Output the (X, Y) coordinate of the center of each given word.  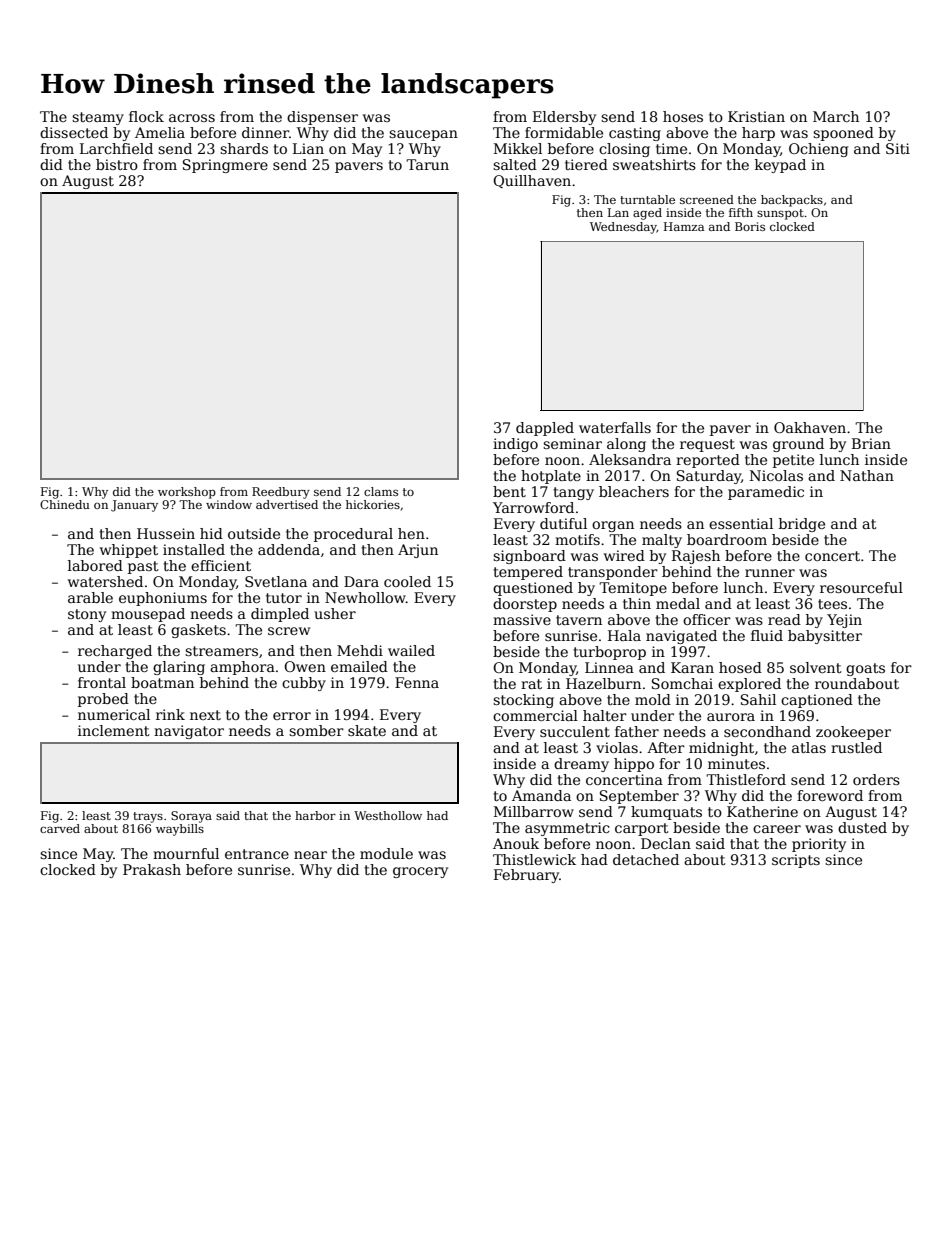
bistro (117, 164)
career (777, 829)
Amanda (541, 795)
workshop (187, 493)
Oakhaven (810, 427)
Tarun (427, 164)
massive (522, 619)
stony (87, 615)
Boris (750, 226)
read (784, 619)
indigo (515, 445)
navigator (189, 732)
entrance (257, 854)
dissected (74, 132)
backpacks (792, 201)
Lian (308, 148)
